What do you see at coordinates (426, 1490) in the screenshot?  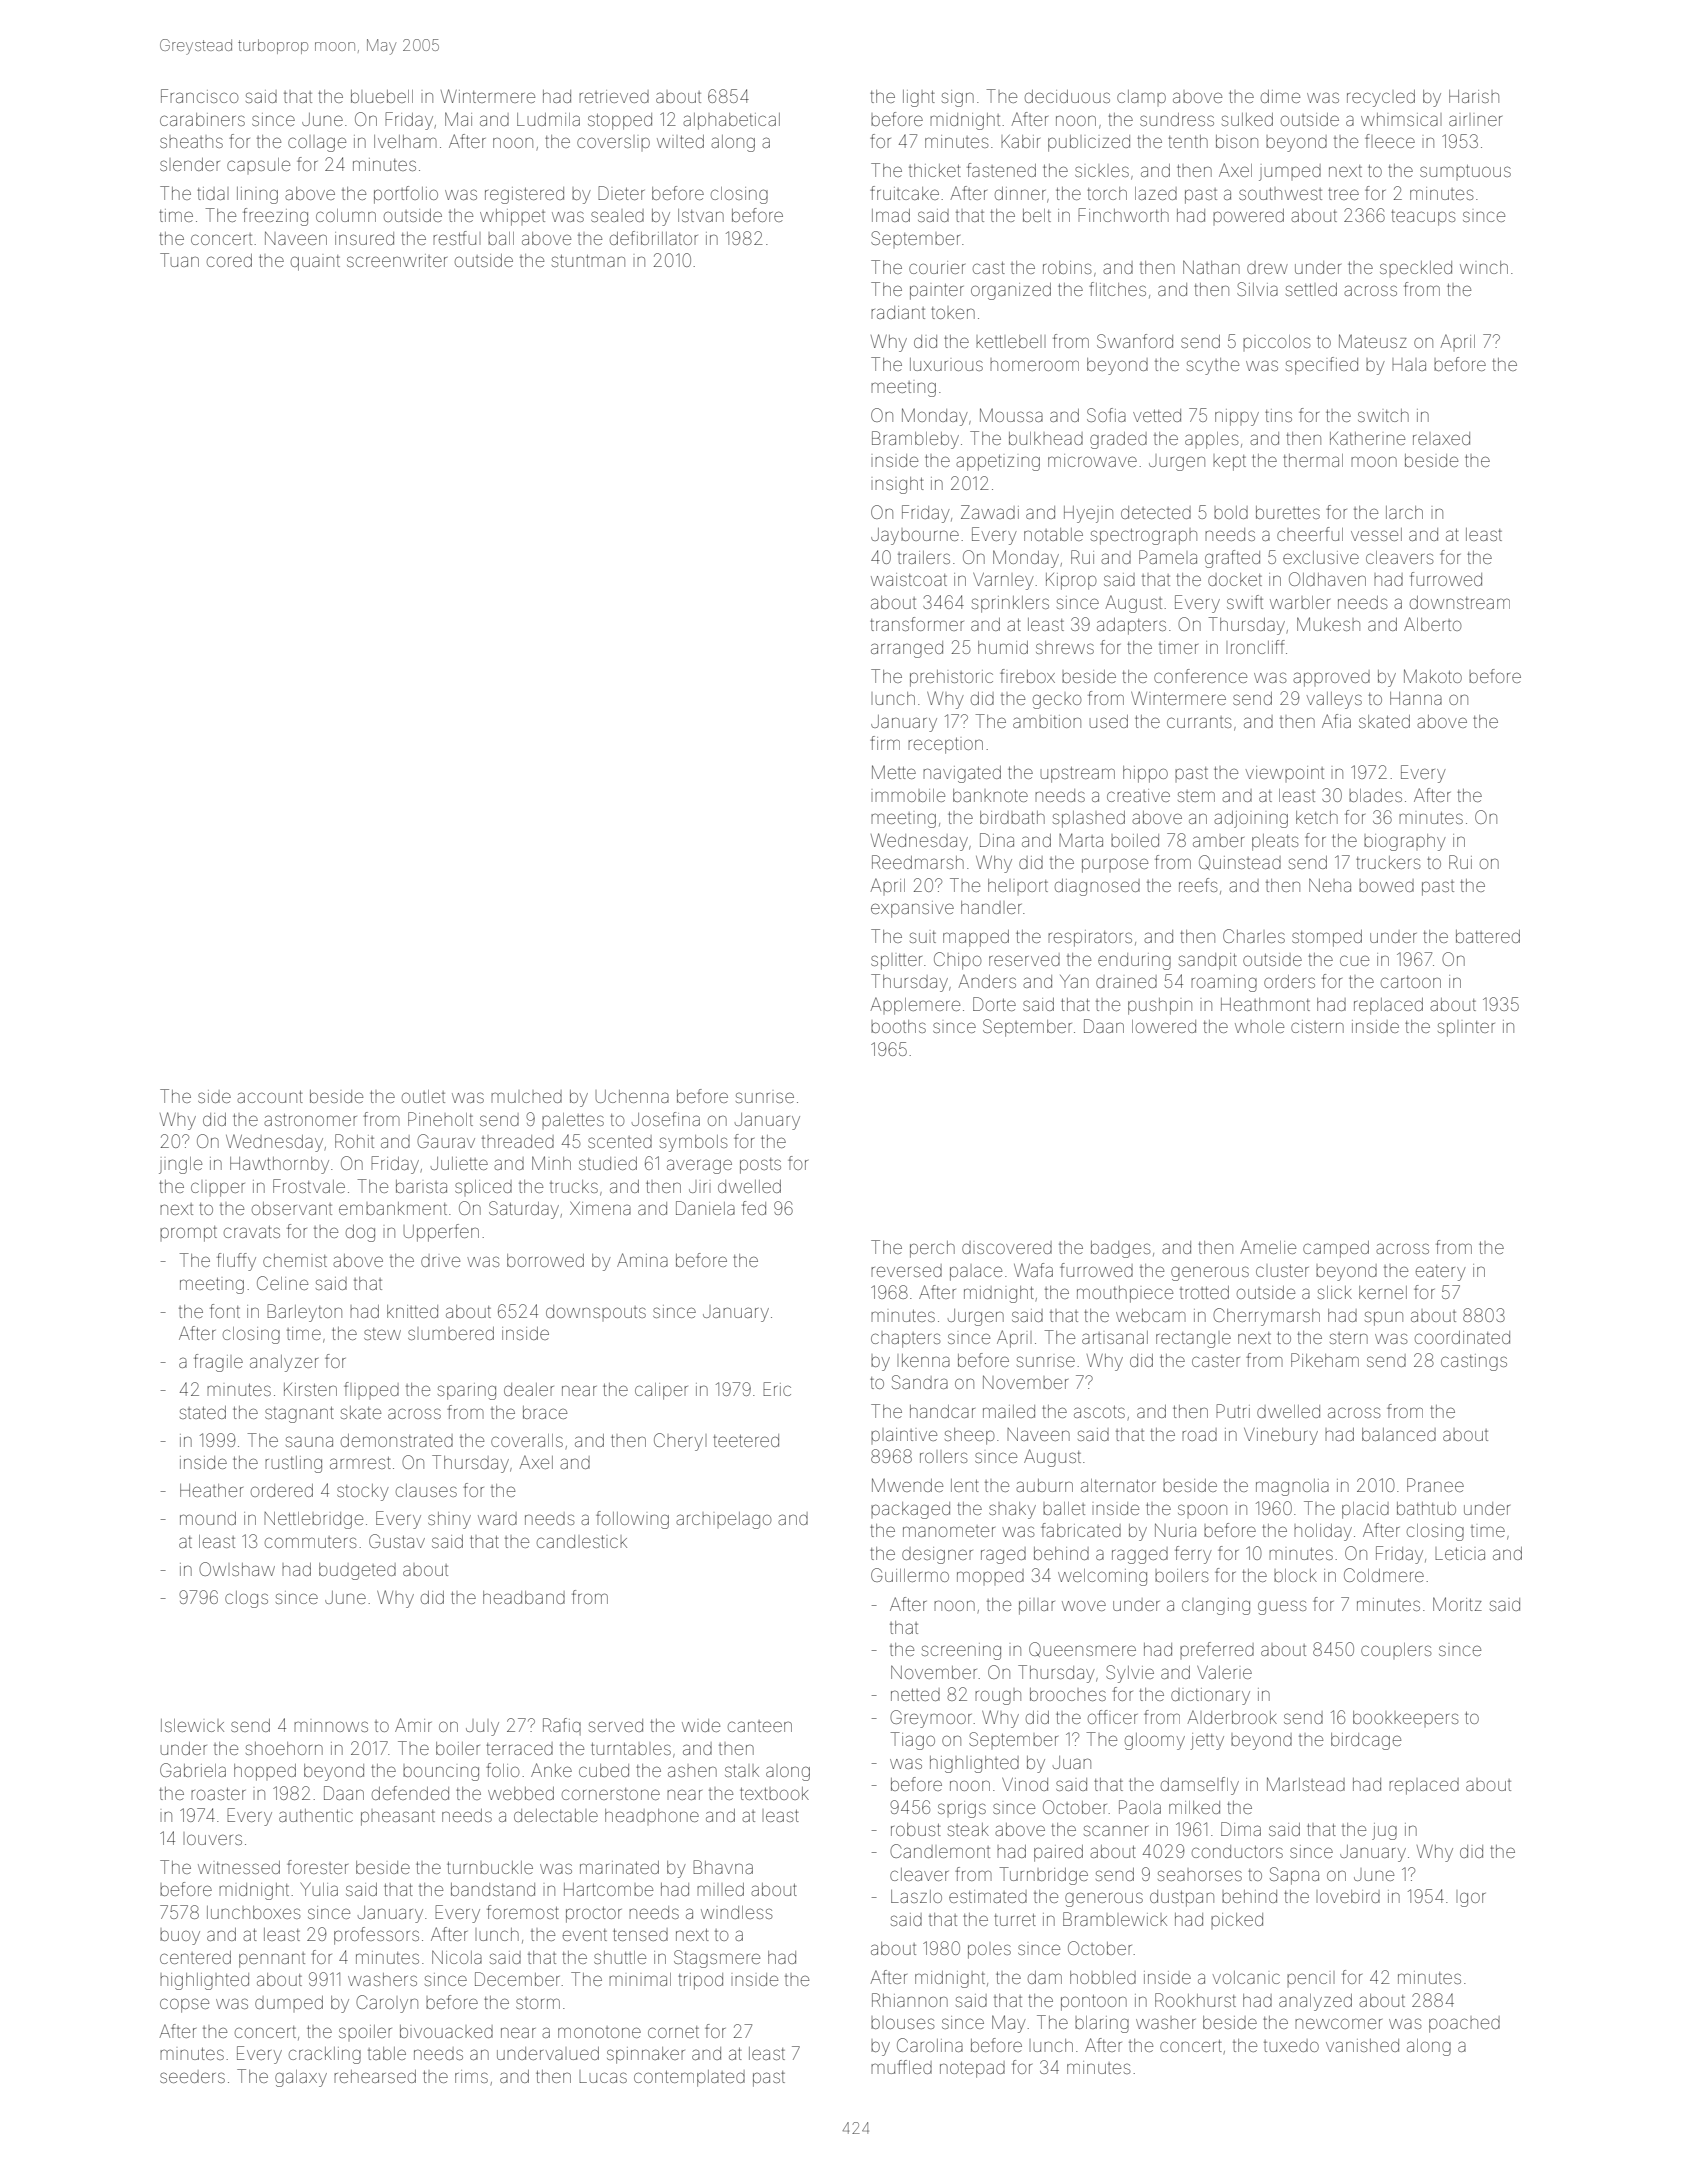 I see `clauses` at bounding box center [426, 1490].
